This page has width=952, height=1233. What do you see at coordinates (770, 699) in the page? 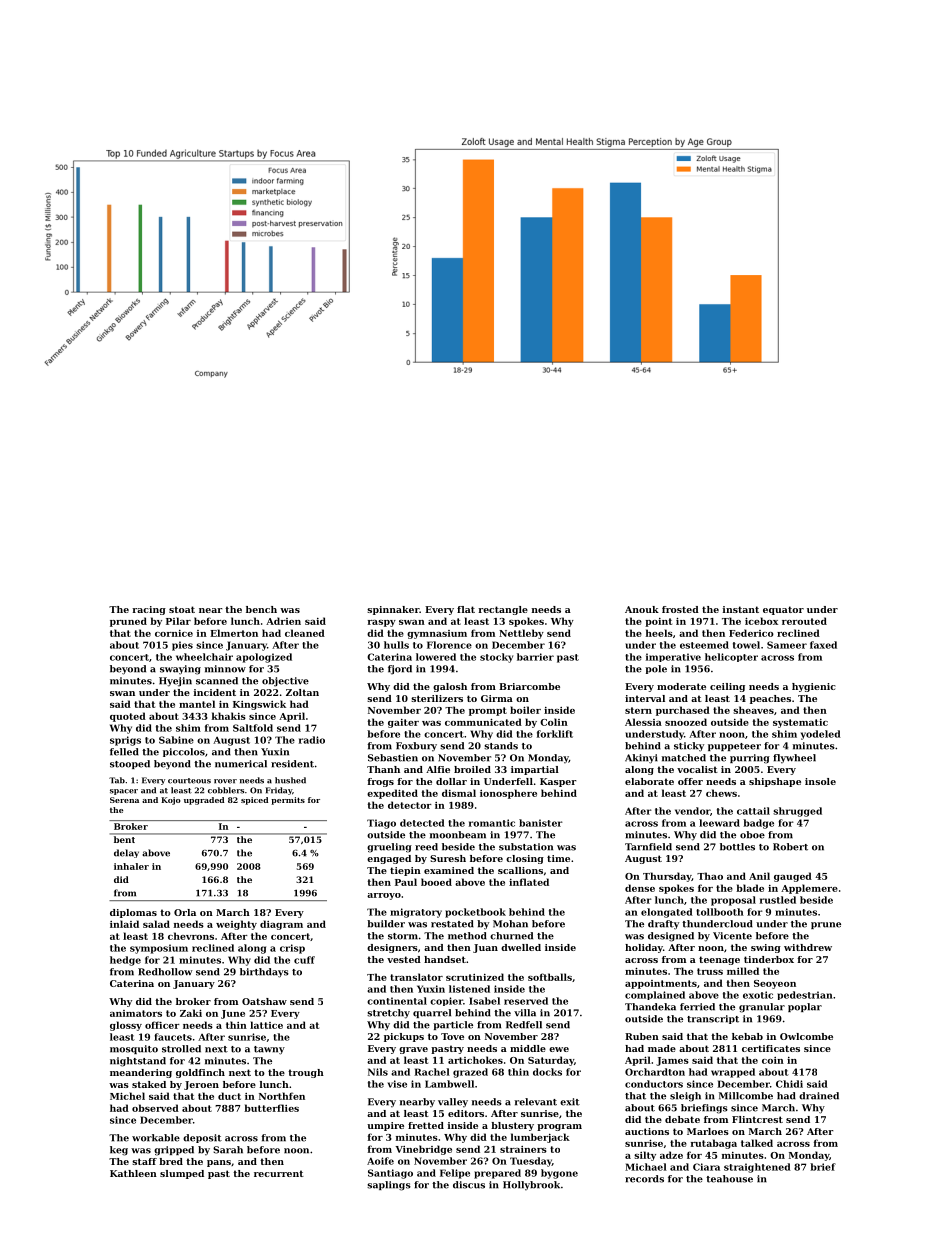
I see `peaches` at bounding box center [770, 699].
